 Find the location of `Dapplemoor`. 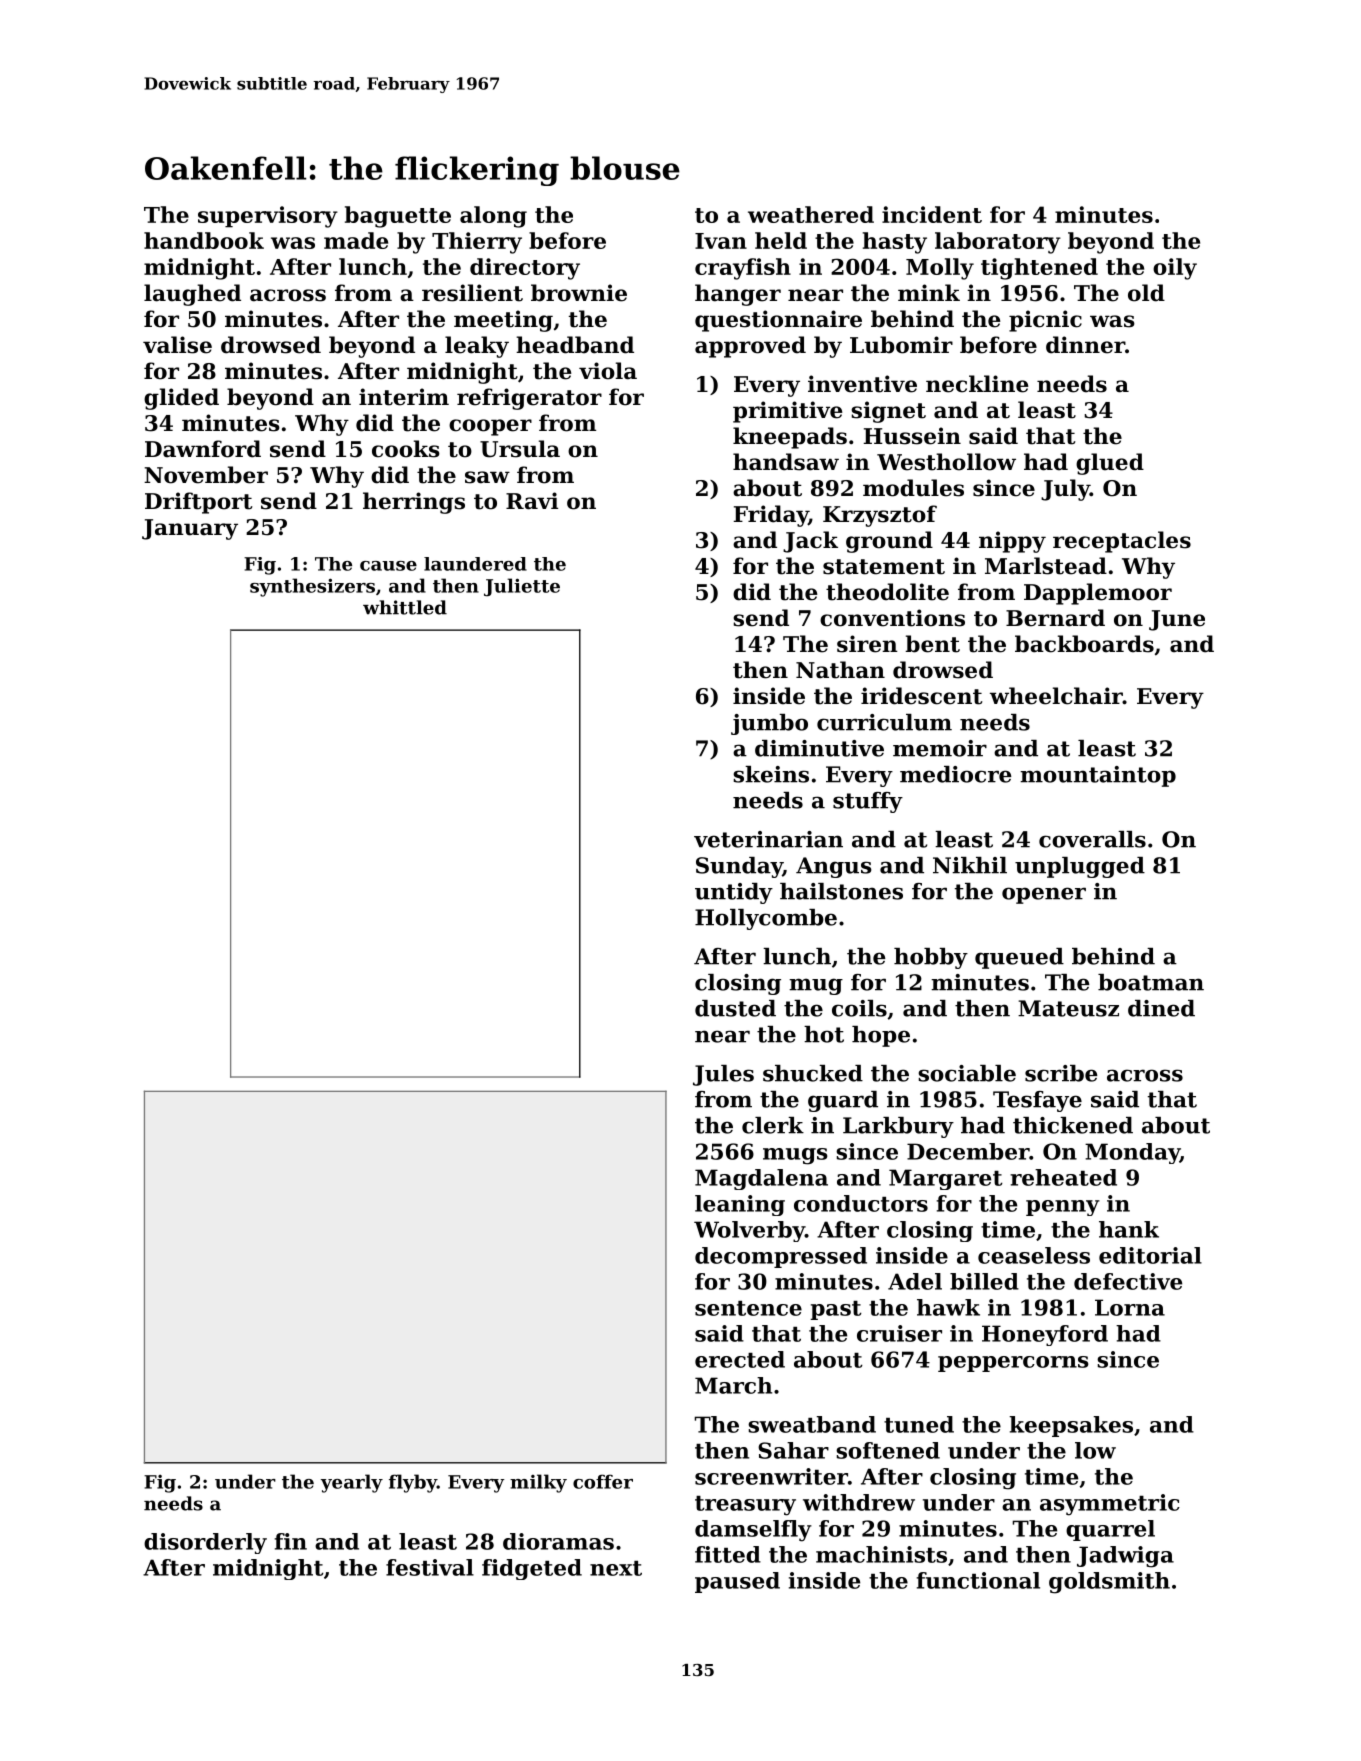

Dapplemoor is located at coordinates (1098, 594).
